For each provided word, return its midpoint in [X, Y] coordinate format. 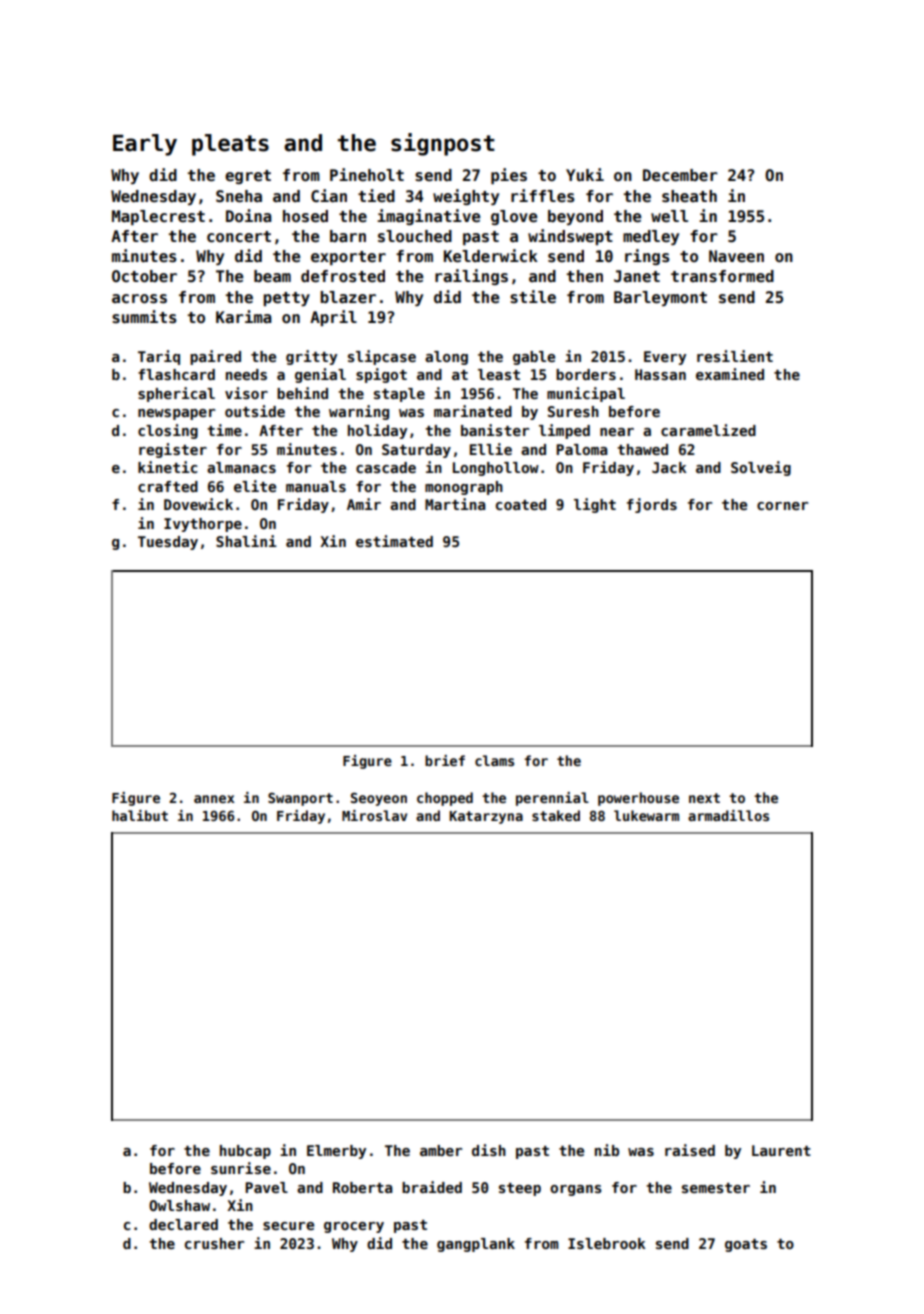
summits [144, 317]
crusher [214, 1243]
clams [494, 760]
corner [782, 506]
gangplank [476, 1245]
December [680, 175]
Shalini [246, 541]
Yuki [585, 174]
